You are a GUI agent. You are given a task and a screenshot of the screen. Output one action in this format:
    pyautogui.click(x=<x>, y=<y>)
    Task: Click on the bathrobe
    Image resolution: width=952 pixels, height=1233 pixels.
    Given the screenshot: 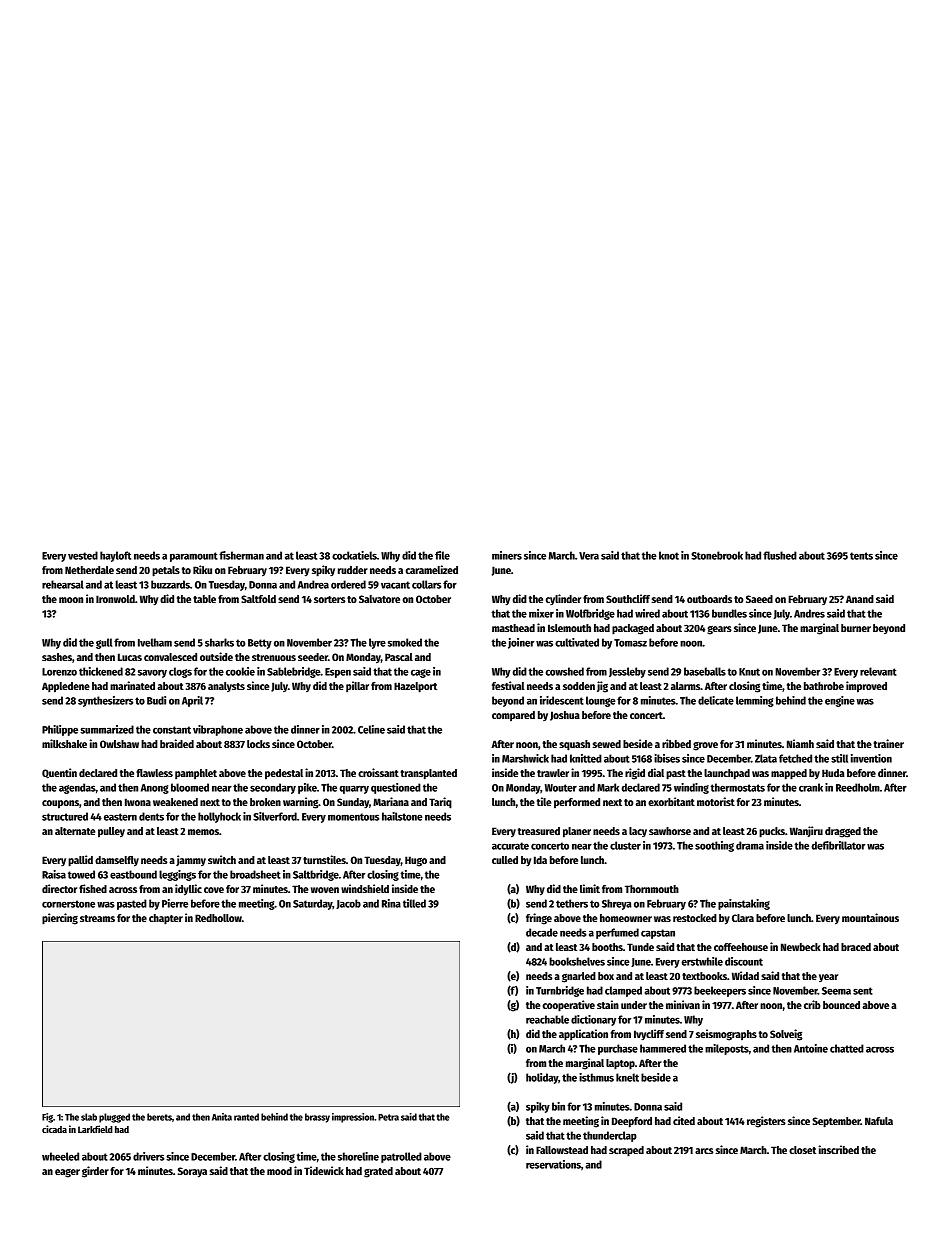 What is the action you would take?
    pyautogui.click(x=824, y=686)
